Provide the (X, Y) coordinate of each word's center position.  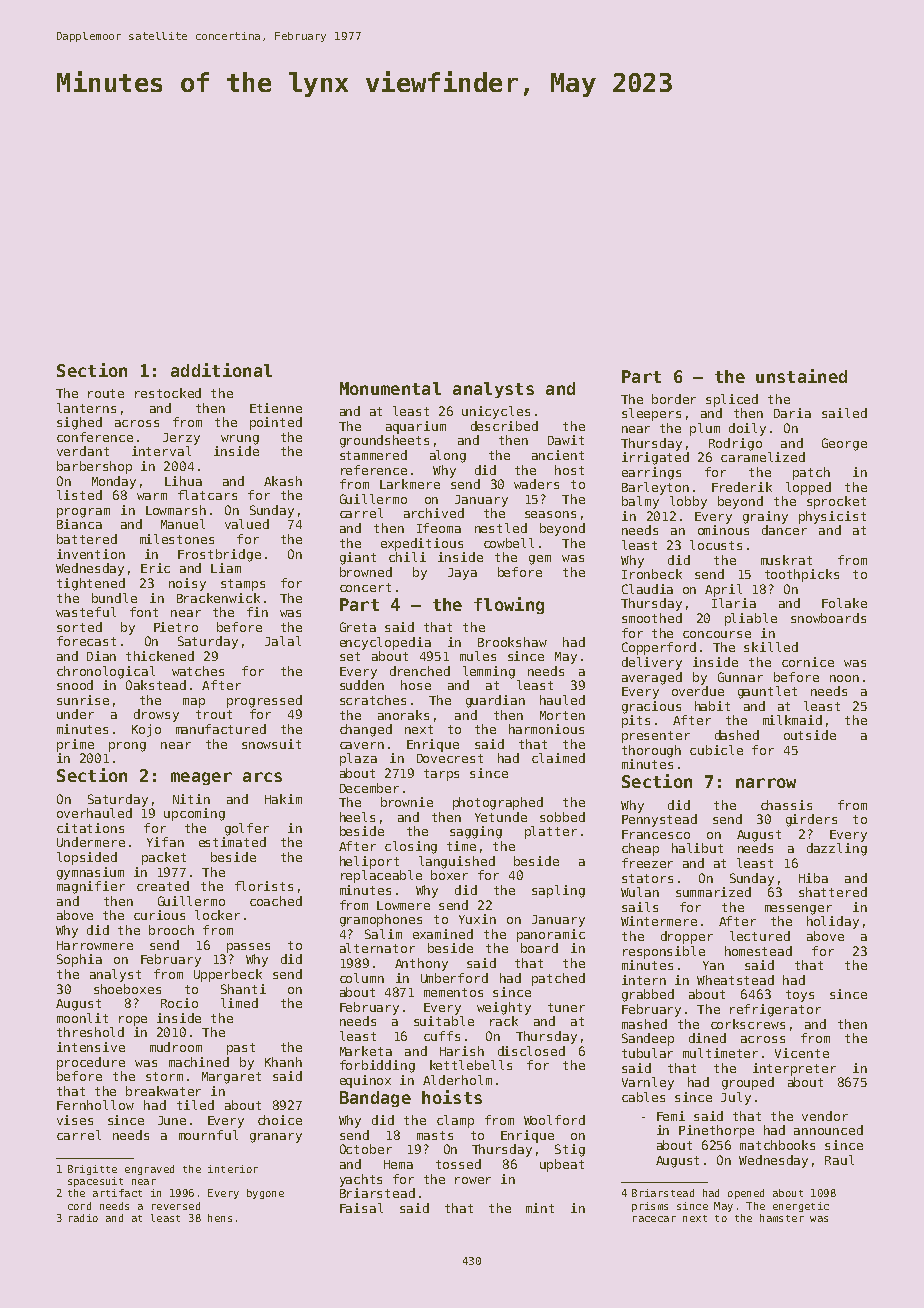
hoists (452, 1097)
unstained (801, 376)
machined (199, 1062)
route (106, 393)
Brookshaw (512, 642)
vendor (825, 1116)
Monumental (390, 388)
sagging (476, 832)
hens (220, 1218)
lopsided (87, 858)
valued (247, 524)
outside (810, 735)
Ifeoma (439, 528)
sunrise (83, 700)
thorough (651, 751)
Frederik (742, 487)
